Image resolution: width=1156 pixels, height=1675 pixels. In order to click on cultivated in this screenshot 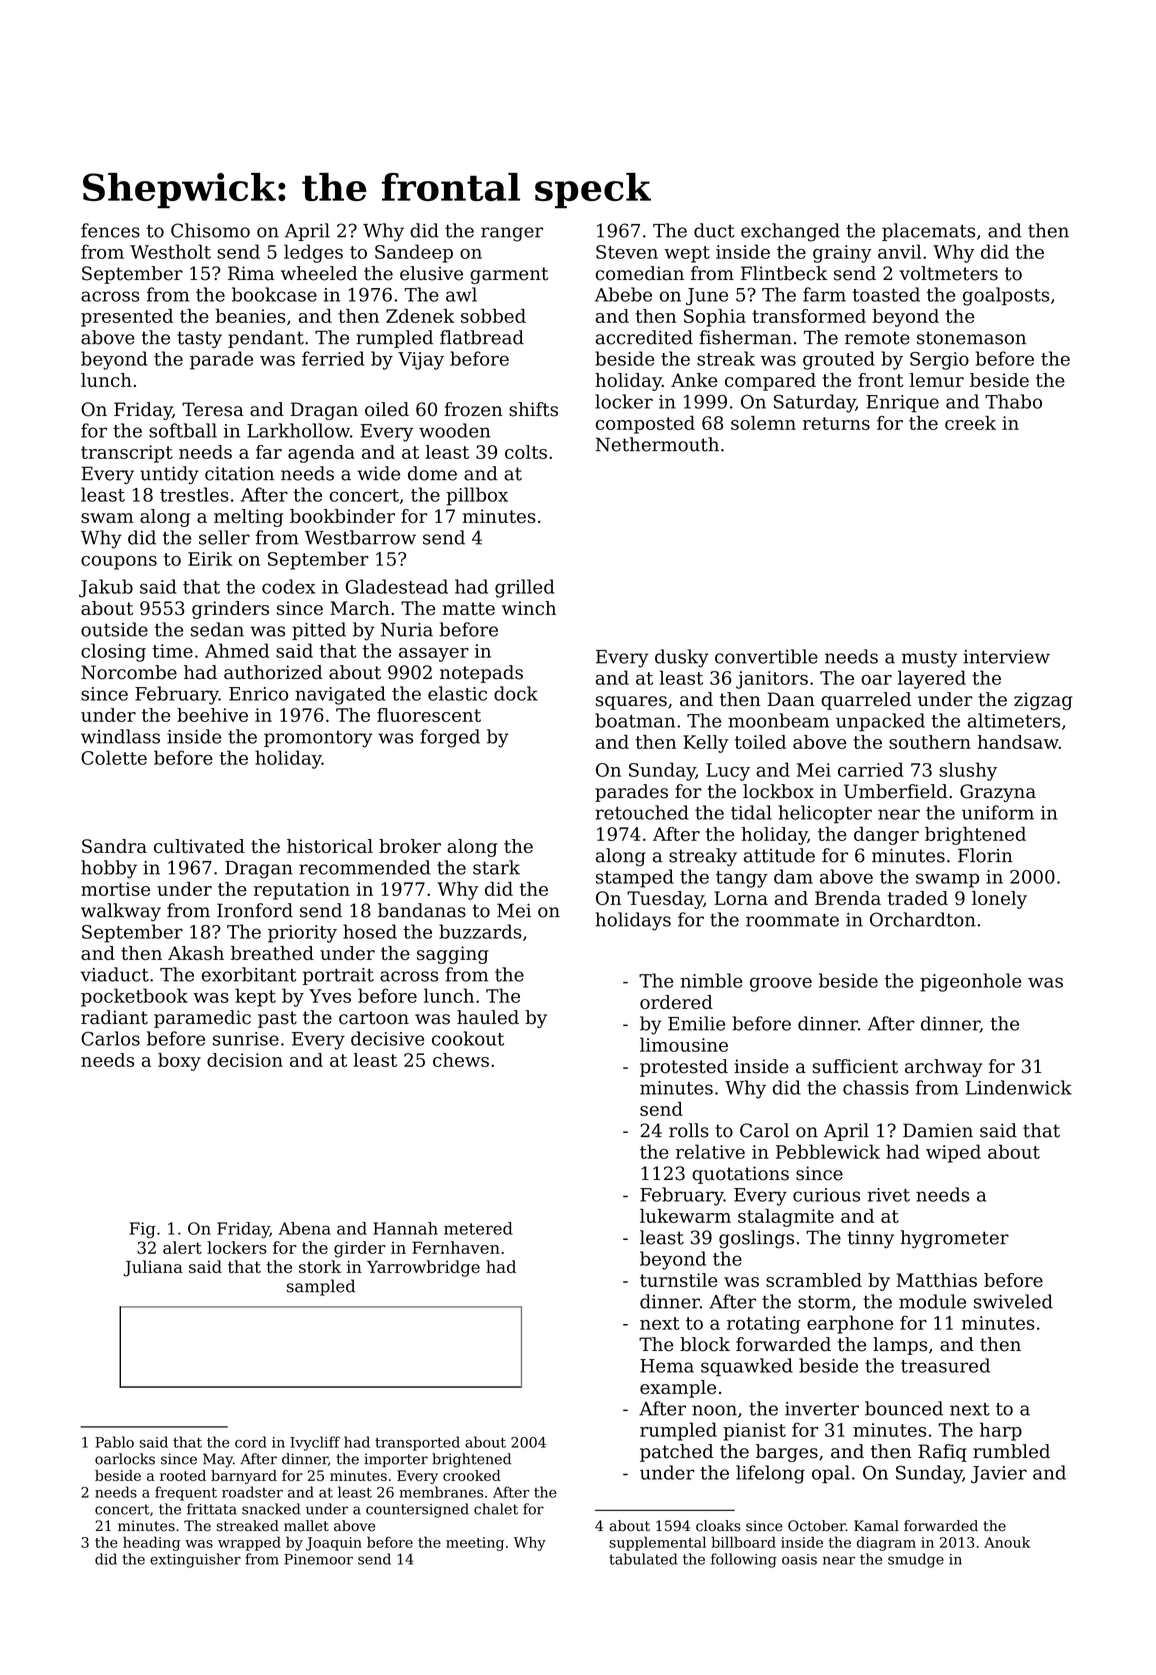, I will do `click(199, 846)`.
